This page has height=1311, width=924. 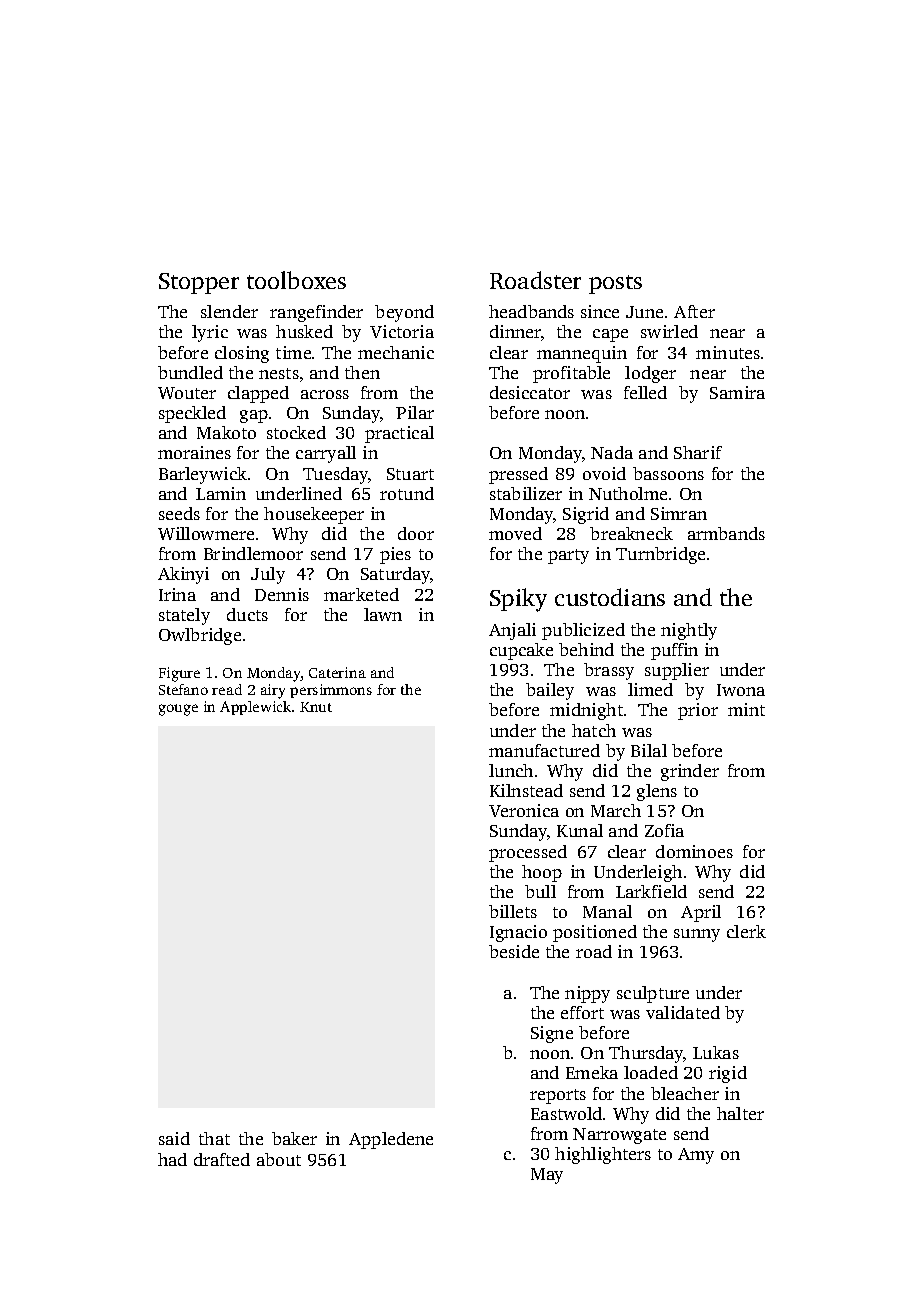 What do you see at coordinates (690, 772) in the page?
I see `grinder` at bounding box center [690, 772].
